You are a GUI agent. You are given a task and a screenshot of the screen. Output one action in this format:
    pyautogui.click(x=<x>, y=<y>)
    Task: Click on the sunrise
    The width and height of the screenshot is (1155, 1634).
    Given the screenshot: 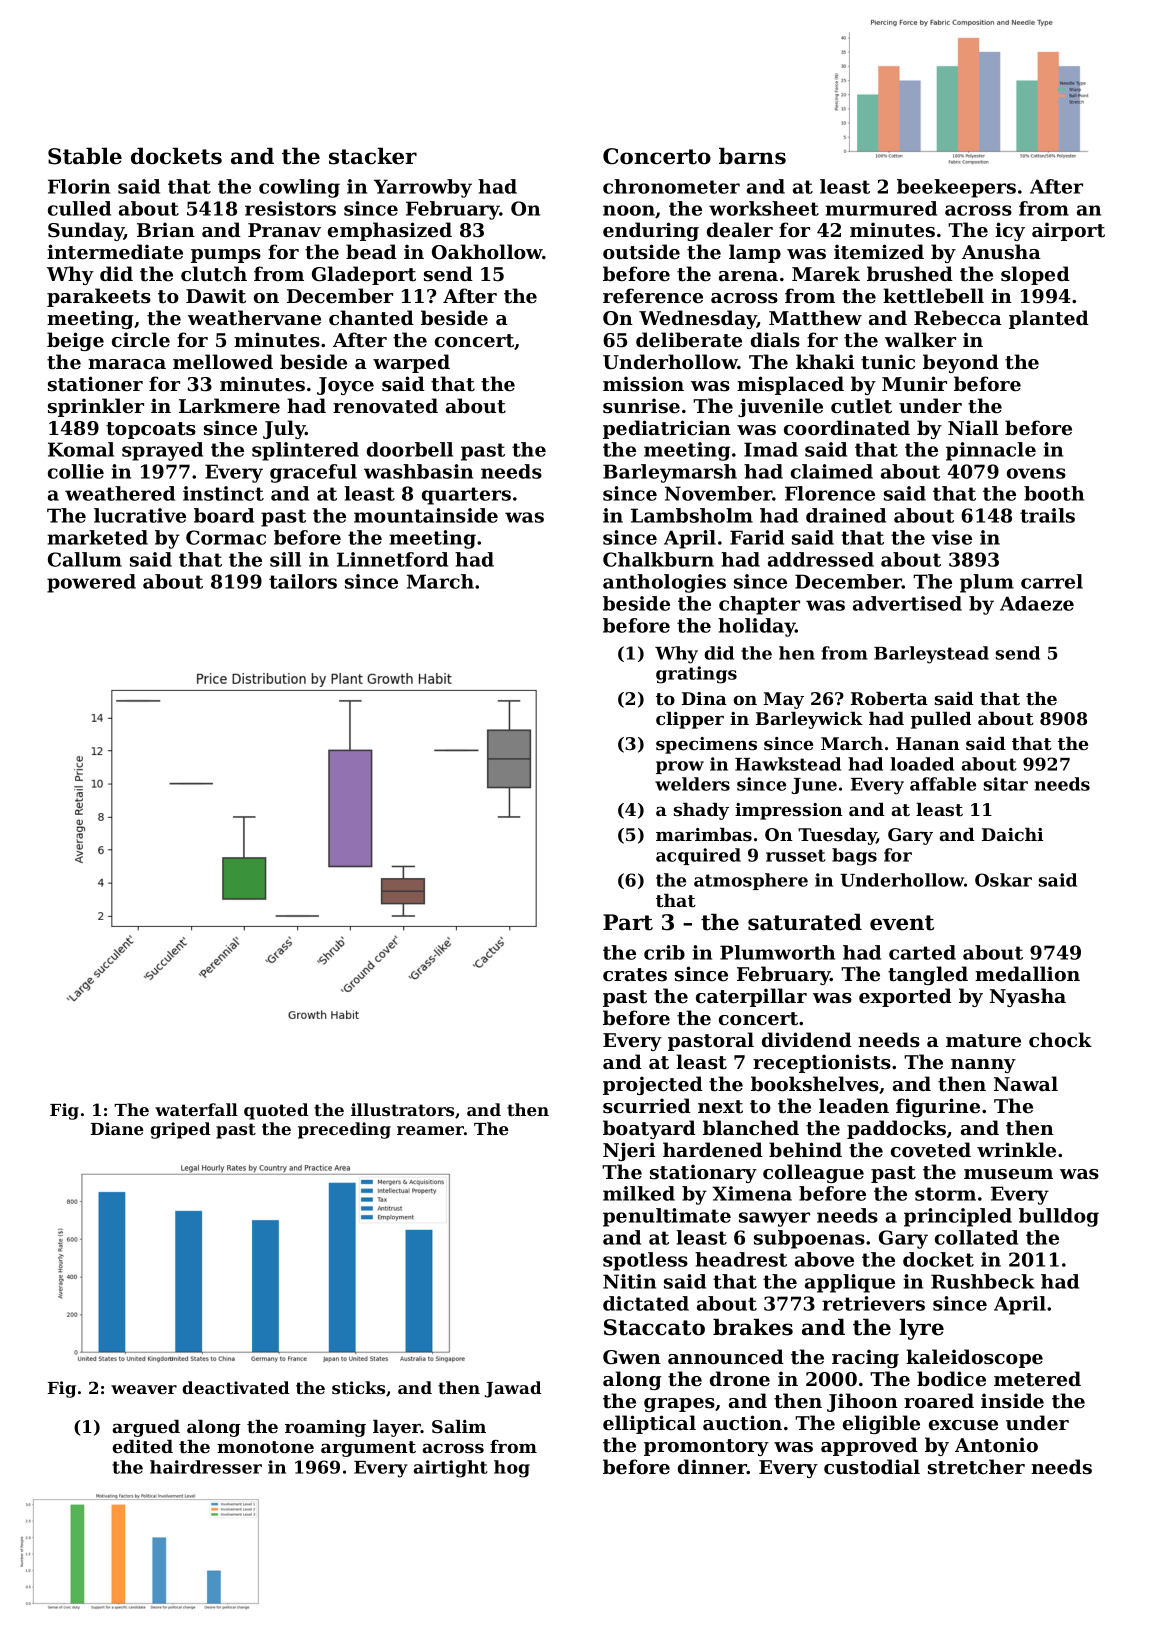 What is the action you would take?
    pyautogui.click(x=641, y=406)
